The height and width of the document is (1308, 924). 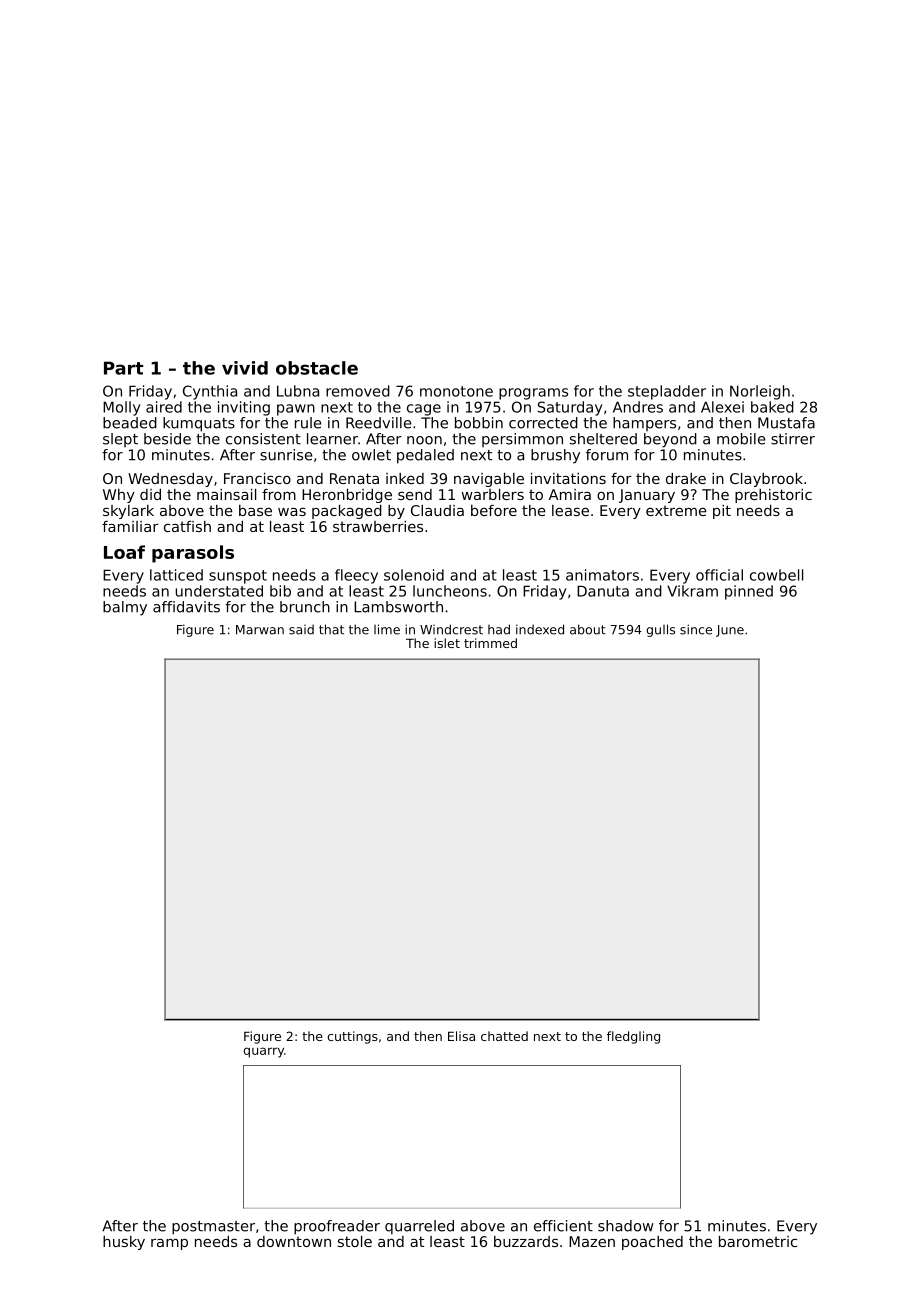 What do you see at coordinates (169, 1244) in the document?
I see `ramp` at bounding box center [169, 1244].
